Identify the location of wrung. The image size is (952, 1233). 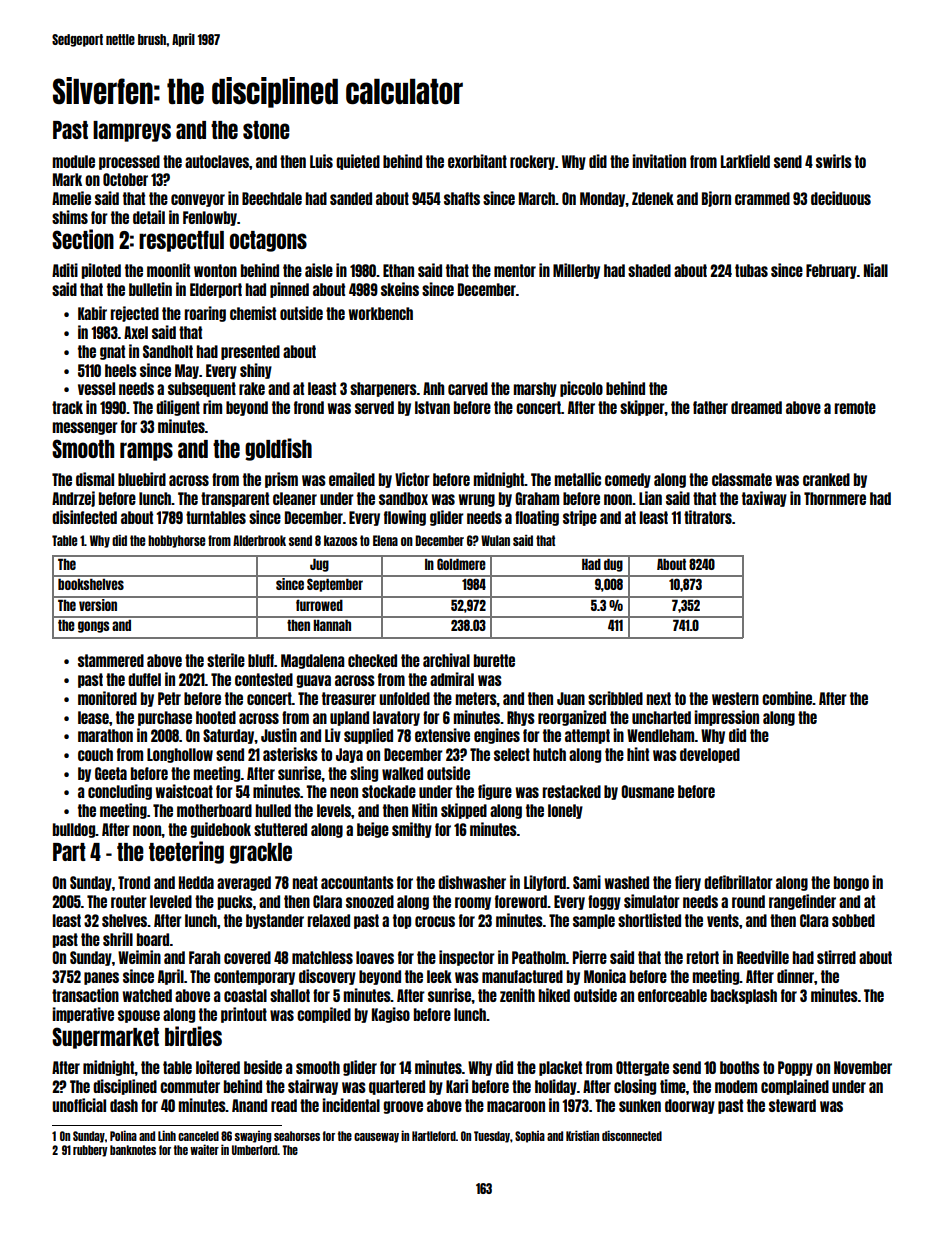
(476, 500).
